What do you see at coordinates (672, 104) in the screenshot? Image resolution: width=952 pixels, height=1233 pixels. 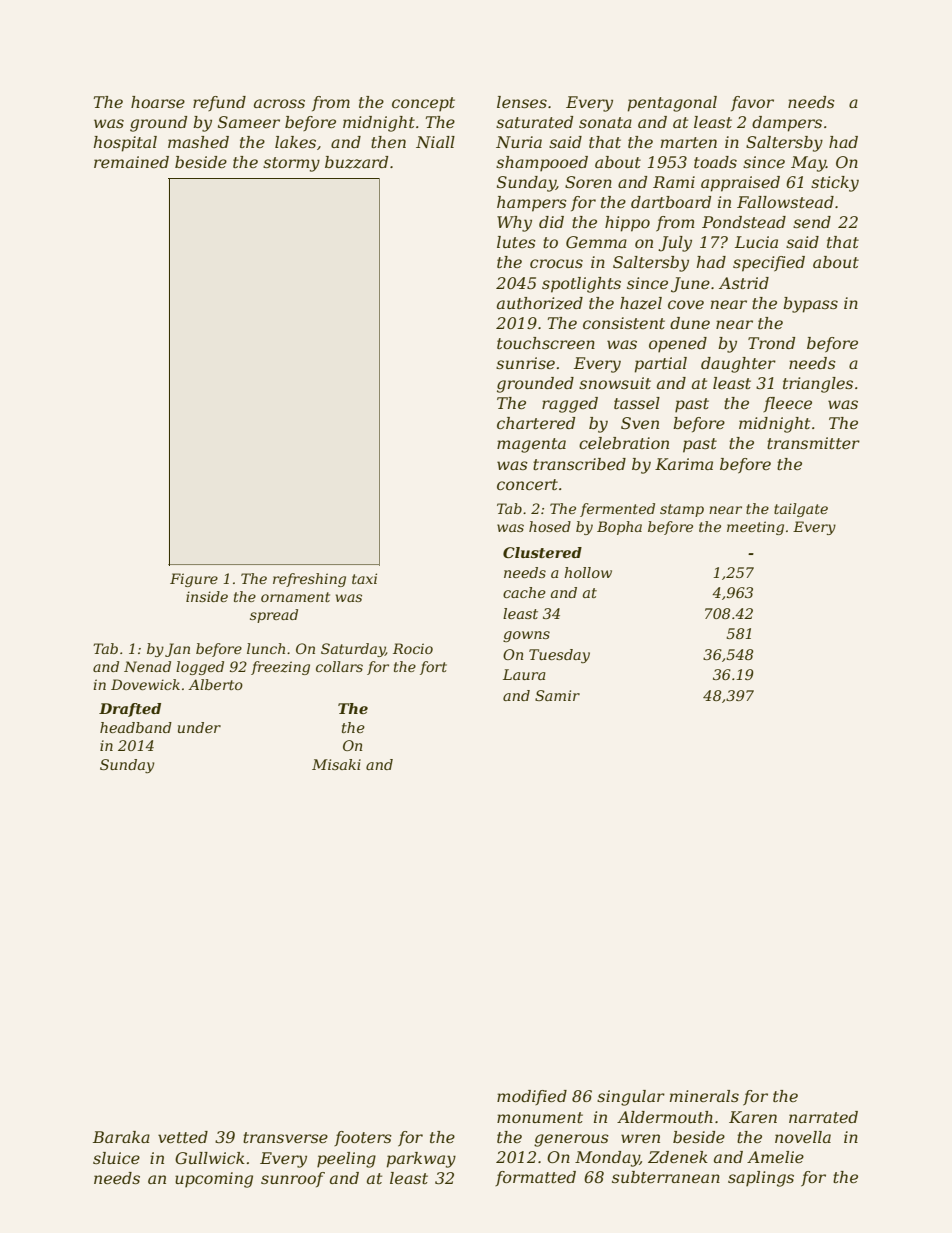 I see `pentagonal` at bounding box center [672, 104].
